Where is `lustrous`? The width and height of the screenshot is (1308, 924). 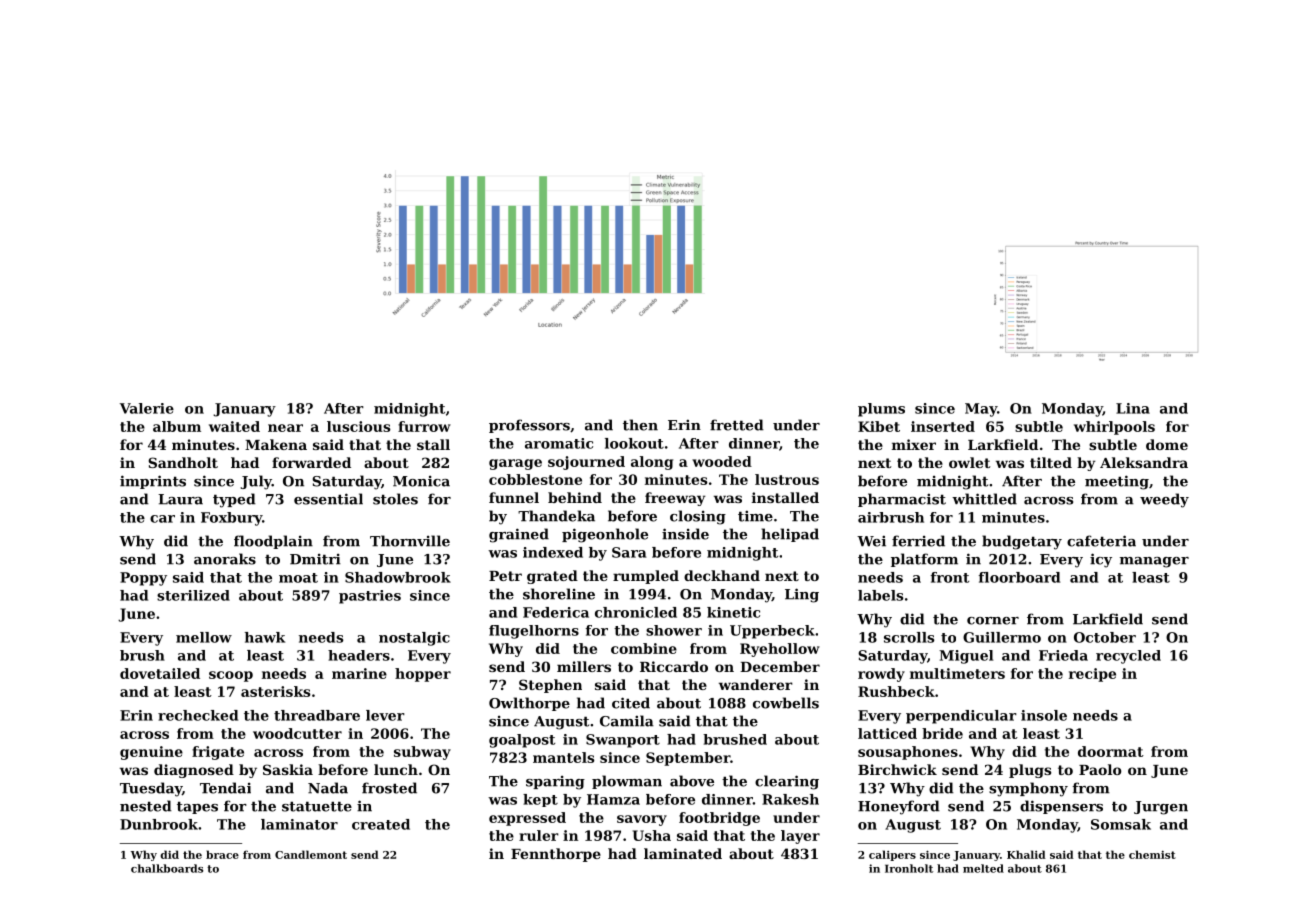
lustrous is located at coordinates (787, 479).
